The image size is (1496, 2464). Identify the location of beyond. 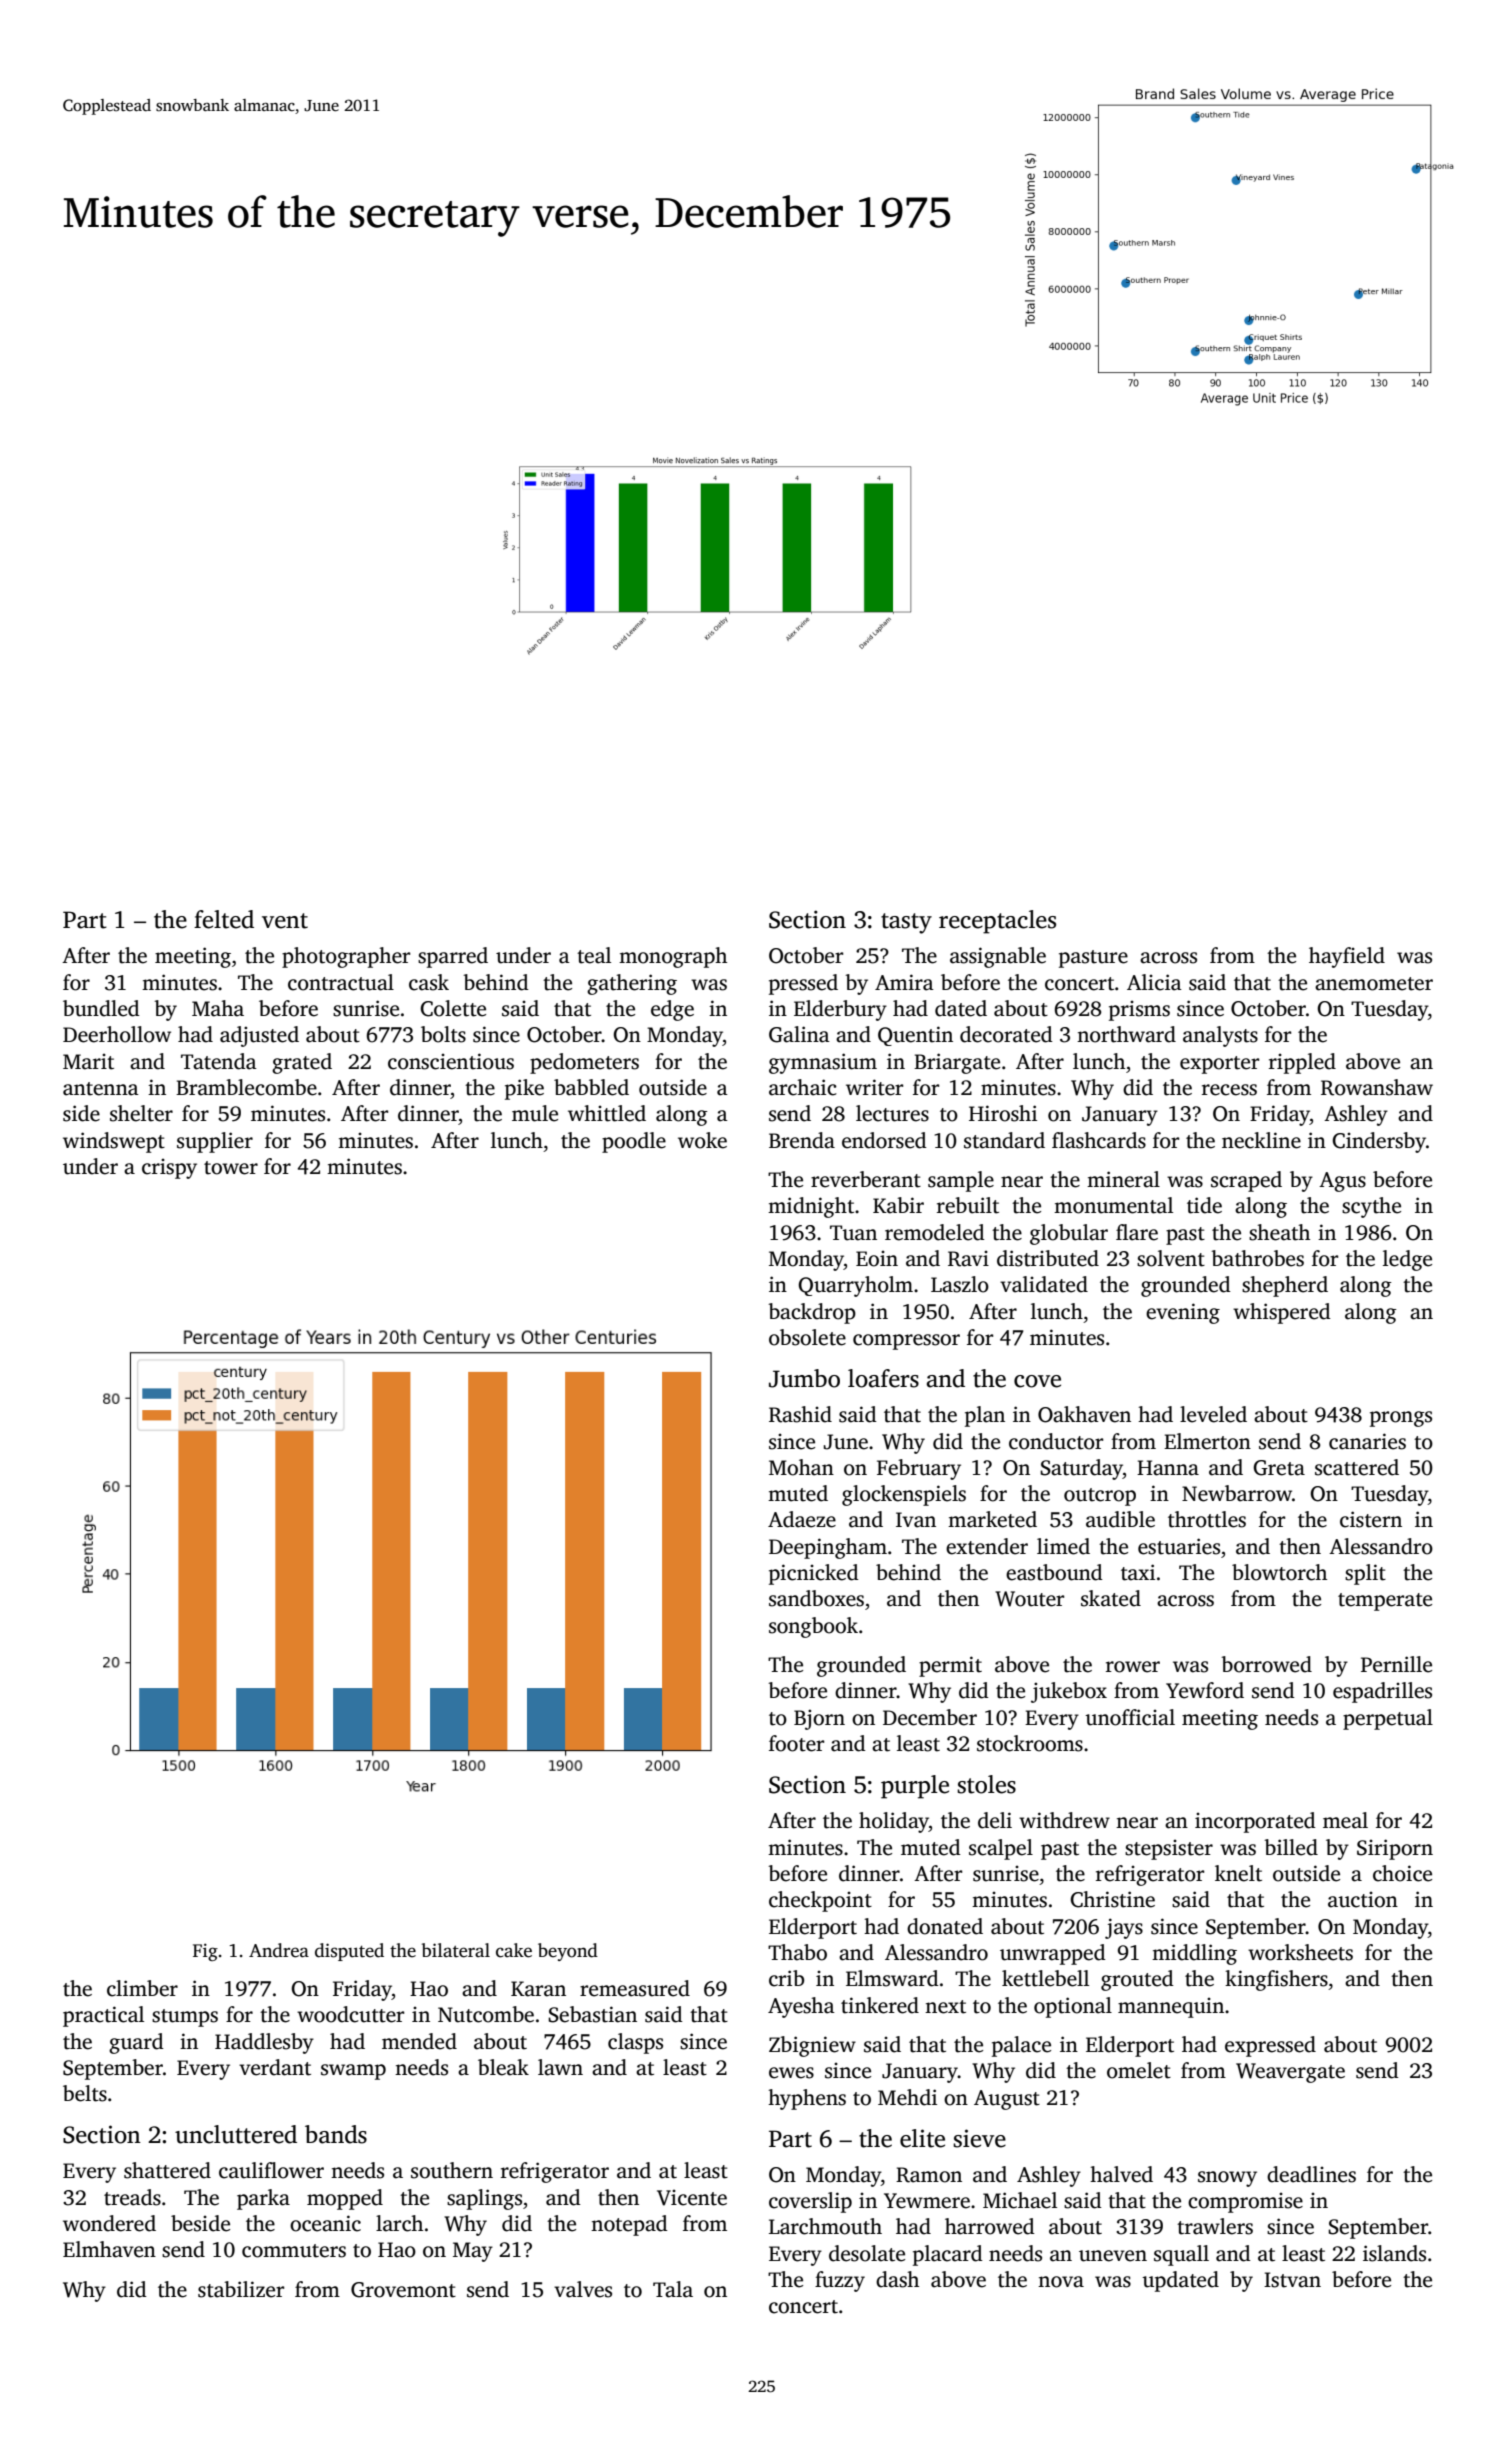
(568, 1952).
